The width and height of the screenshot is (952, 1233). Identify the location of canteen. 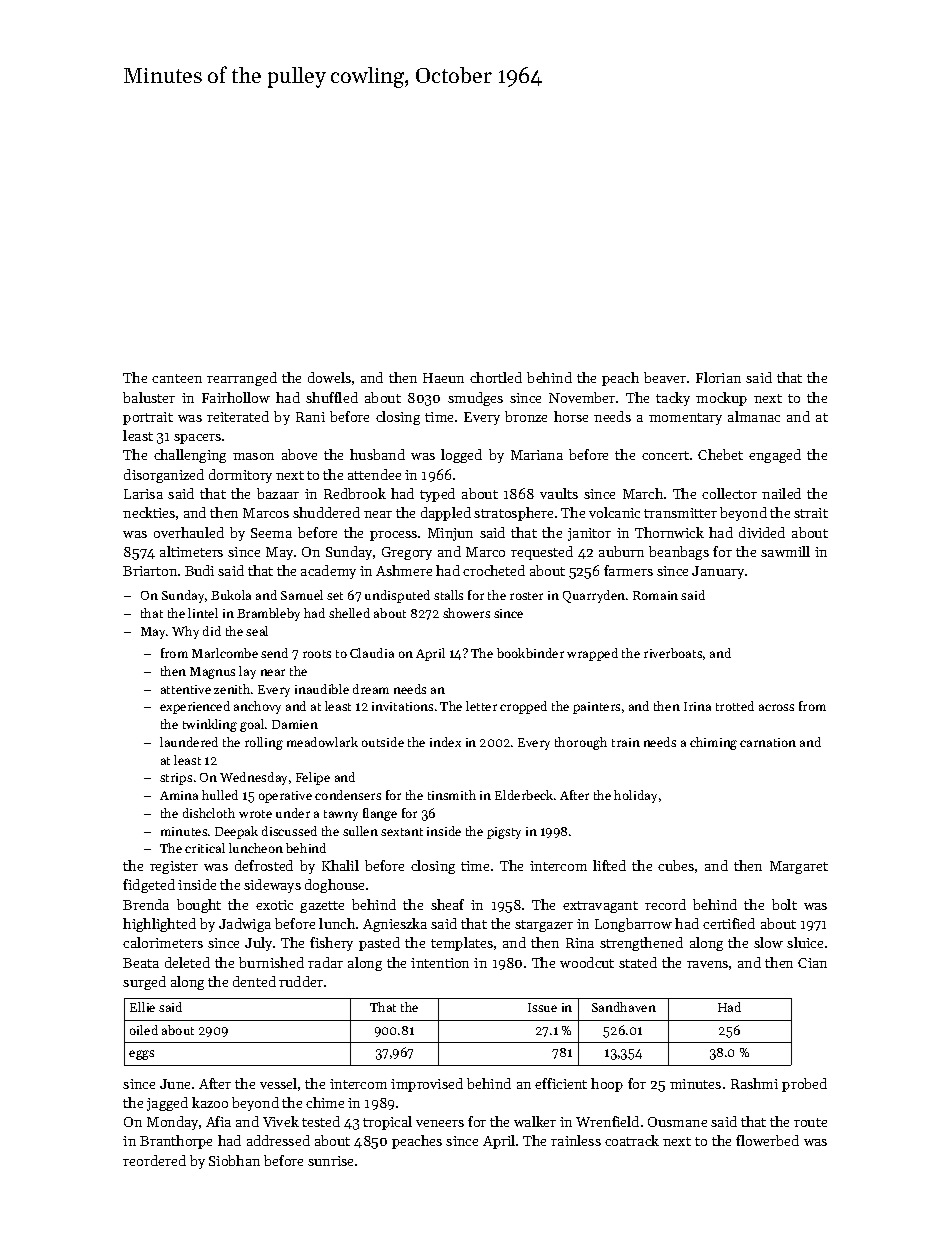
(177, 378).
